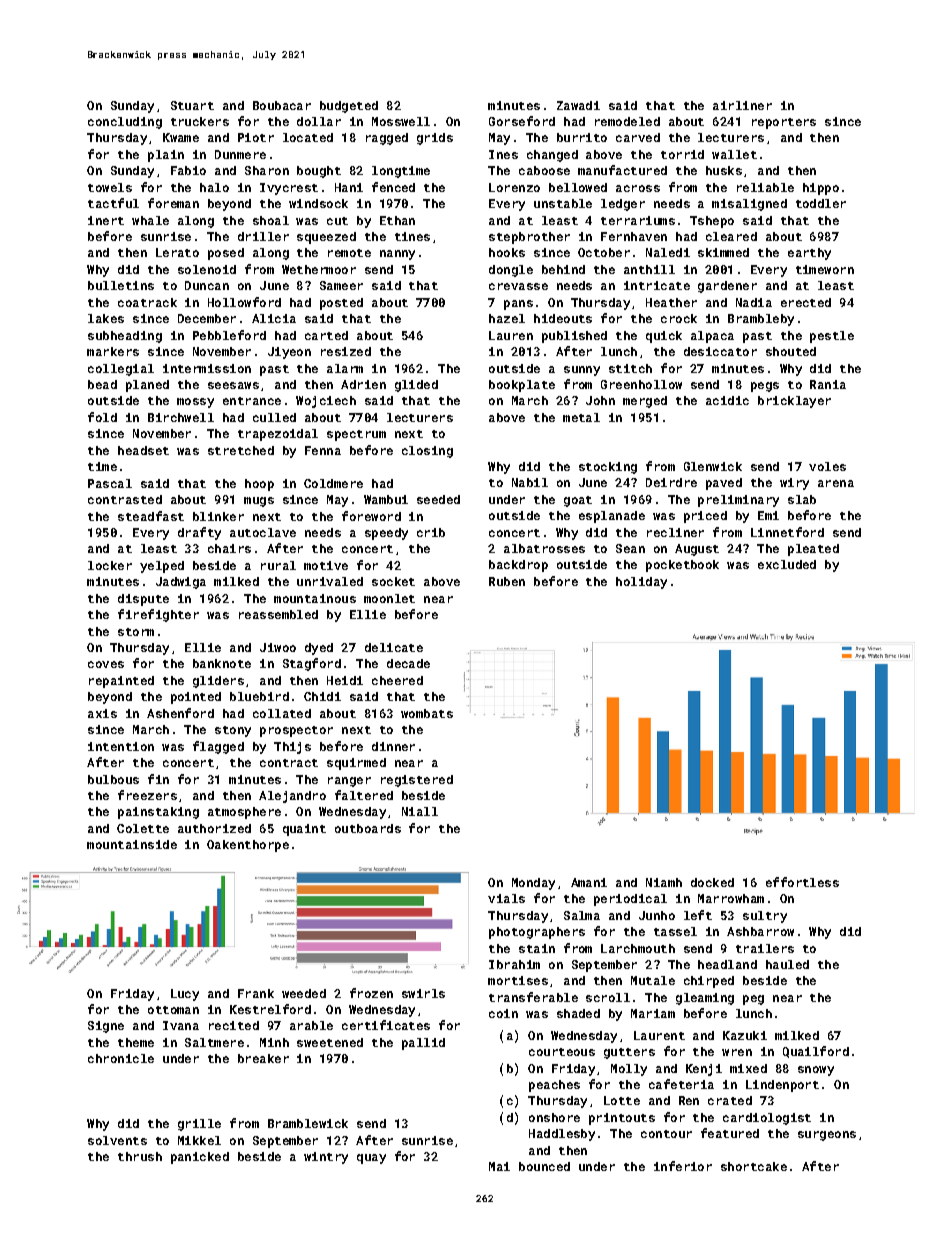  Describe the element at coordinates (761, 320) in the screenshot. I see `Brambleby` at that location.
